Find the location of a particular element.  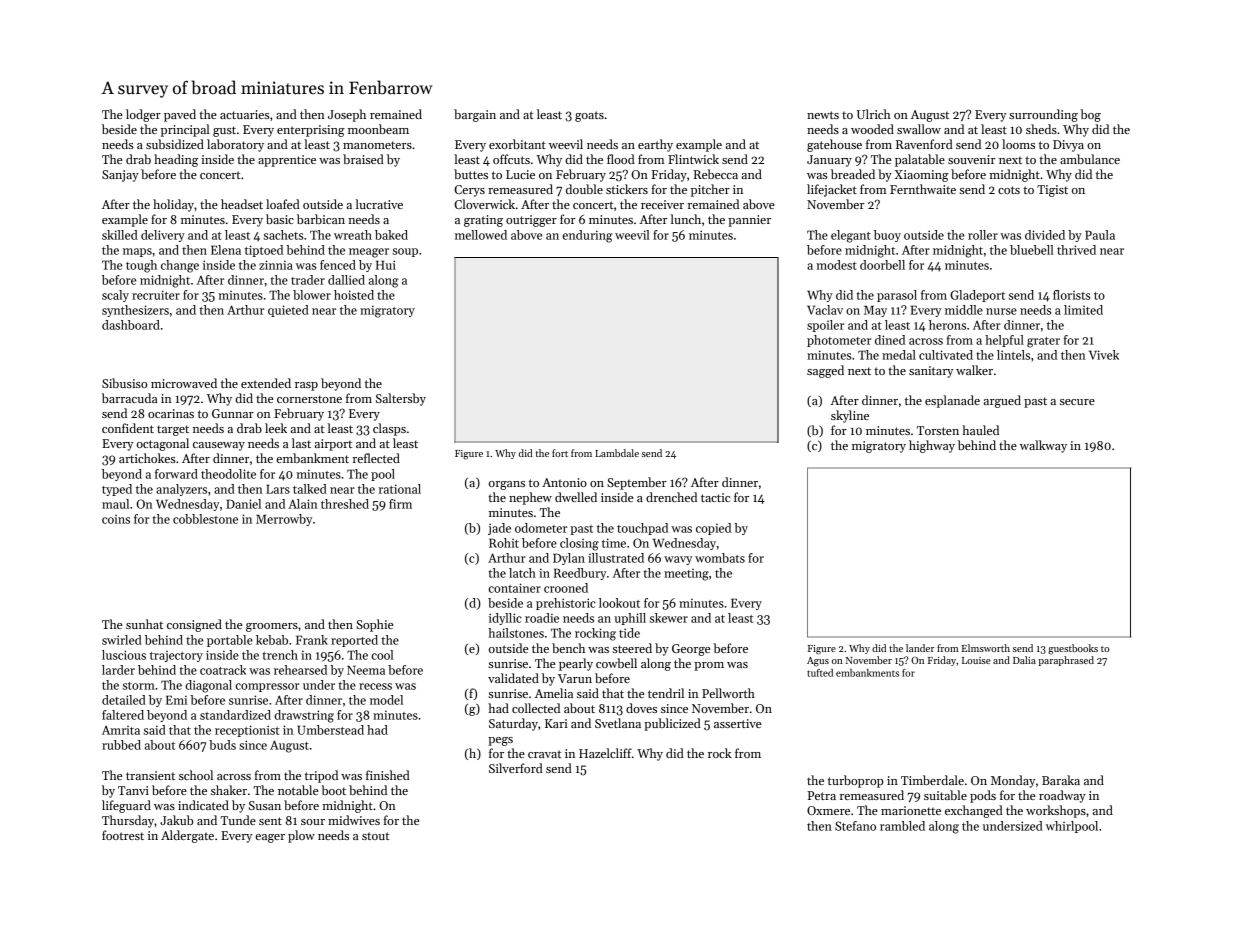

barracuda is located at coordinates (129, 398).
